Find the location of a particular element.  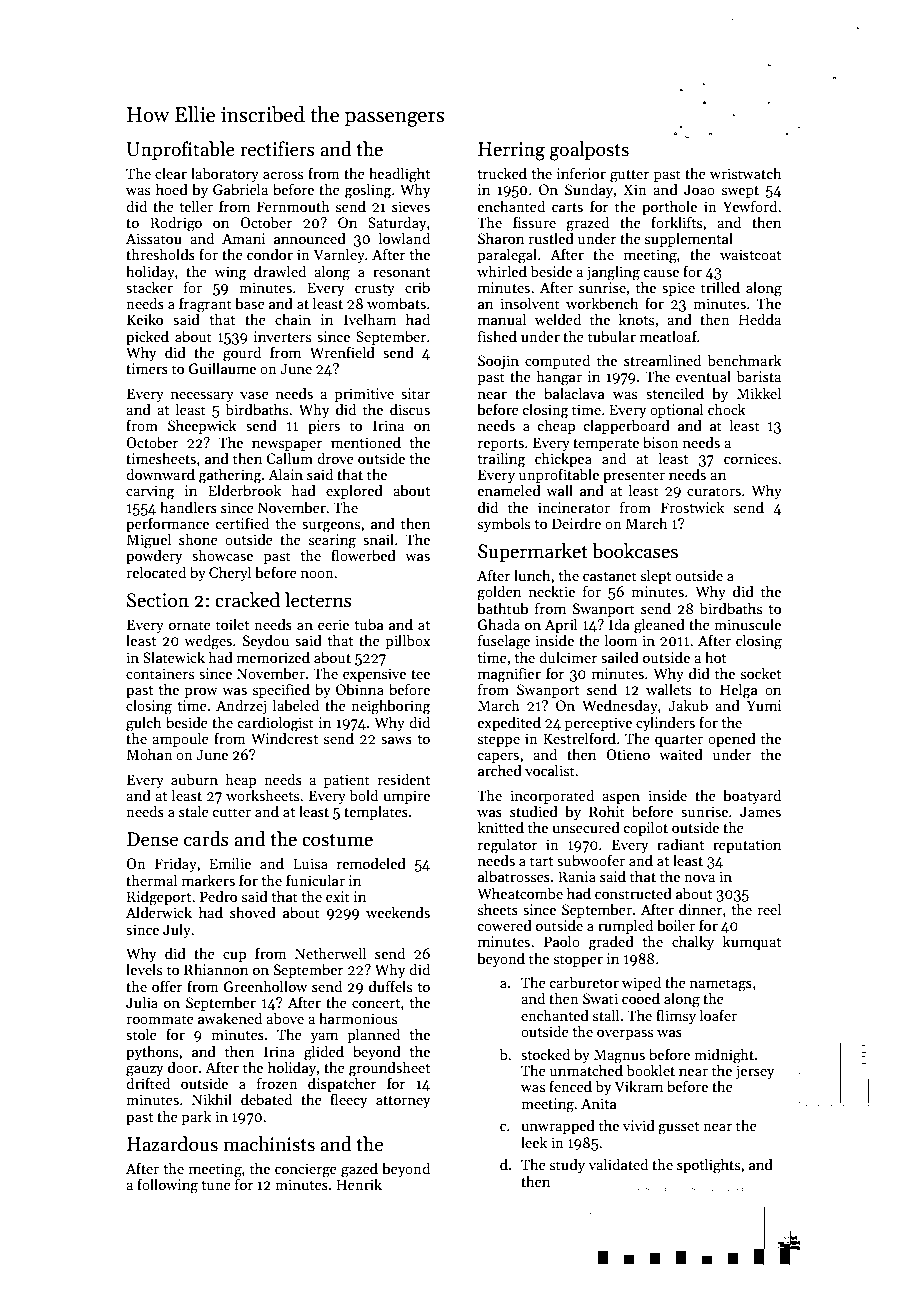

pillbox is located at coordinates (407, 641).
